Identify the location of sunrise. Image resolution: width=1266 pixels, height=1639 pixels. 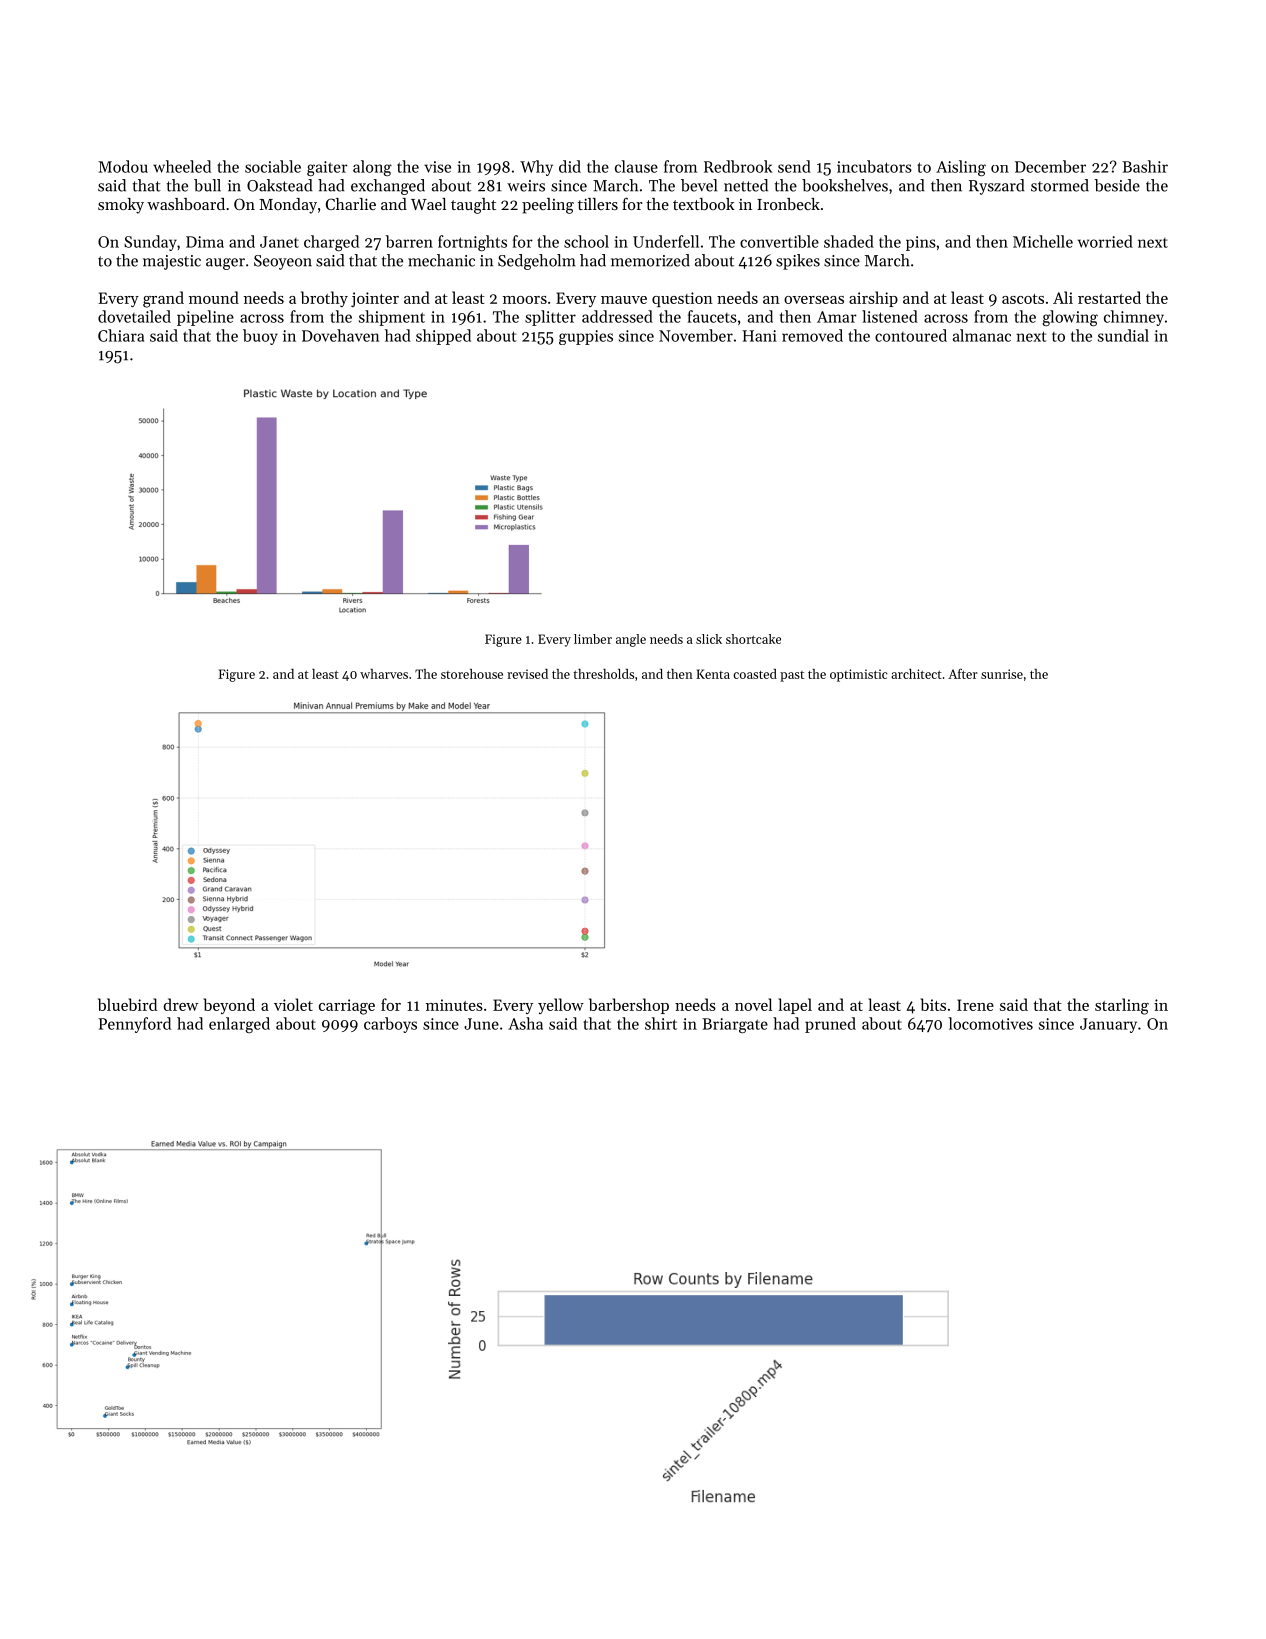
(1002, 674).
